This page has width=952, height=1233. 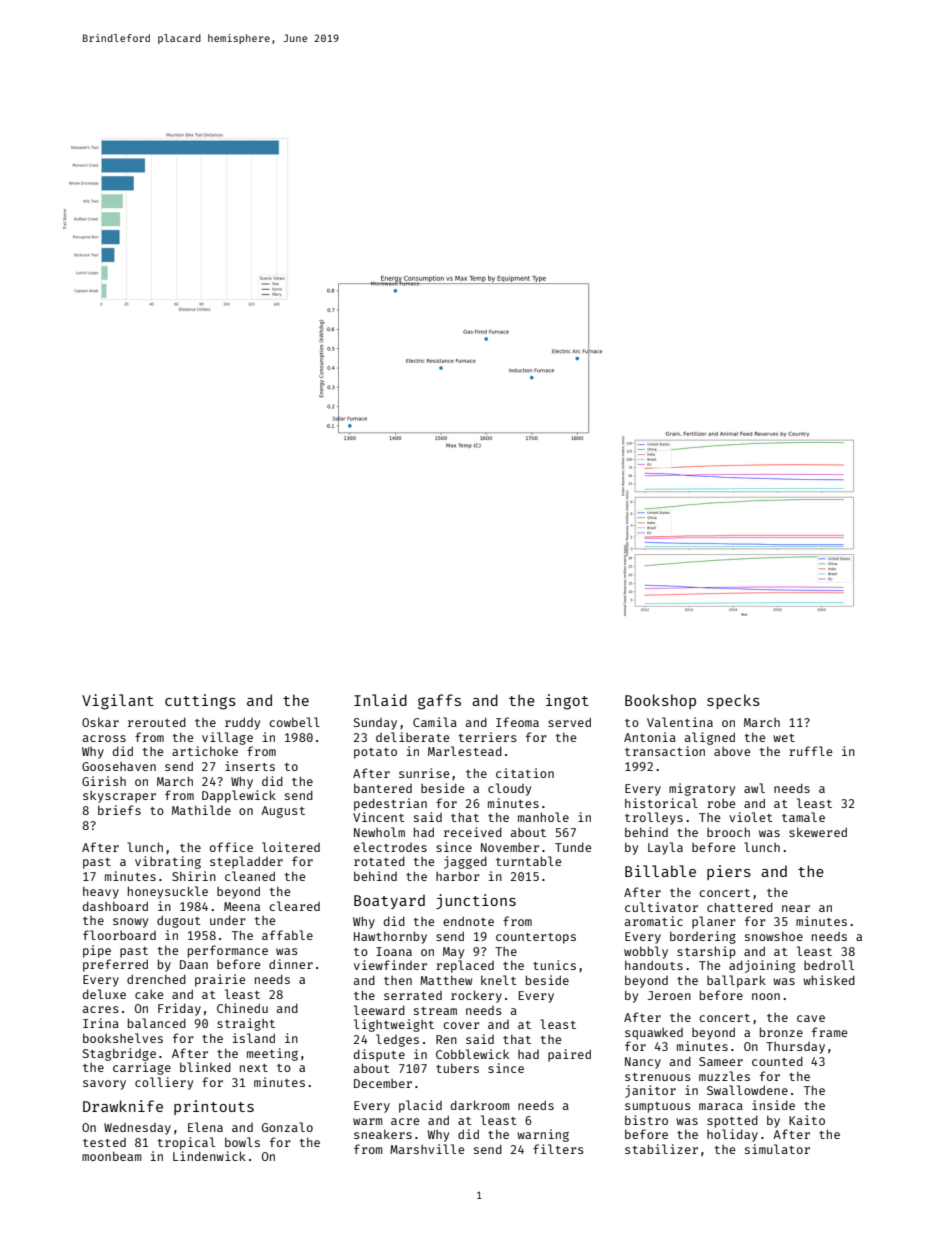 I want to click on Jeroen, so click(x=669, y=995).
